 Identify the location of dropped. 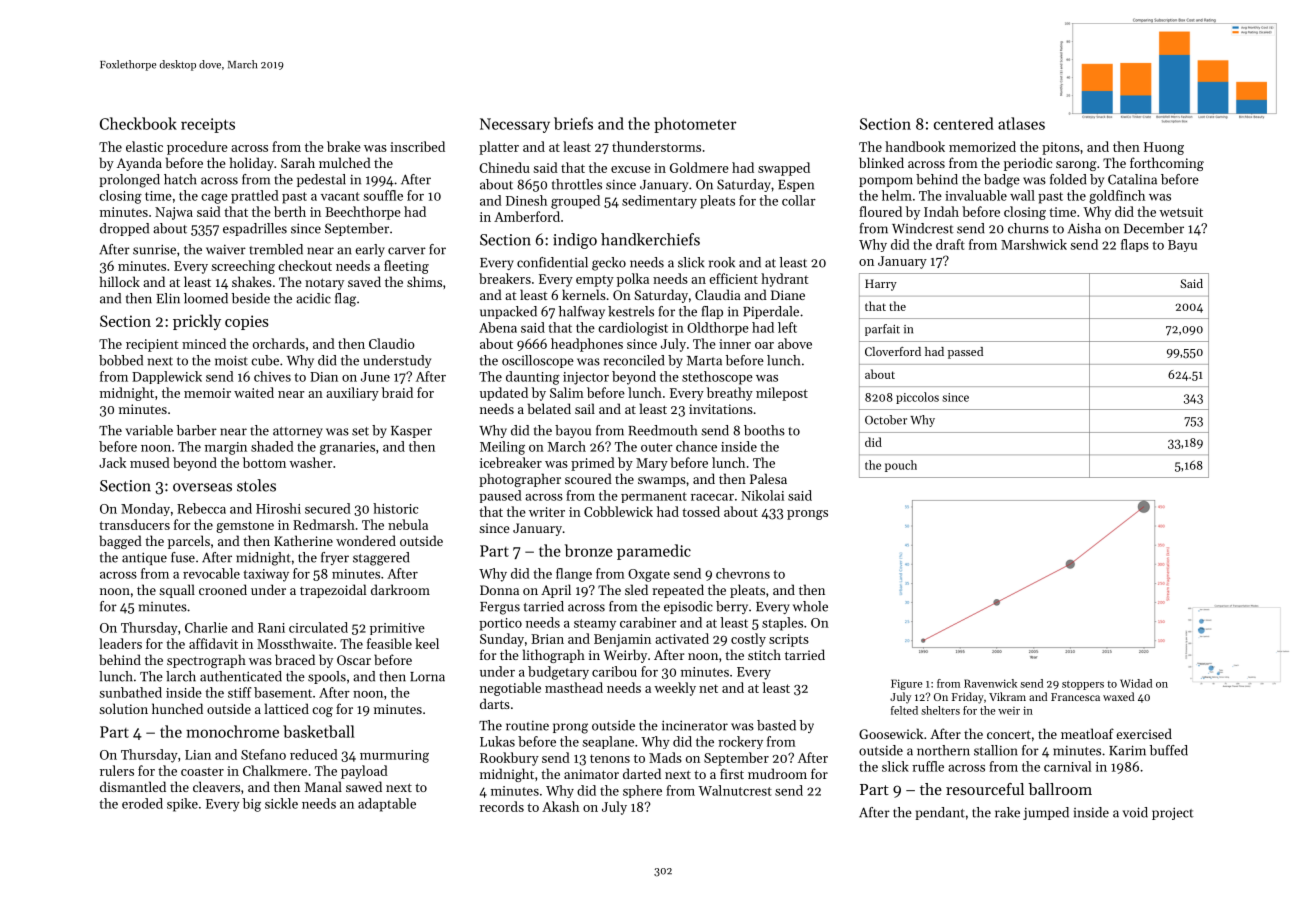
(124, 229).
